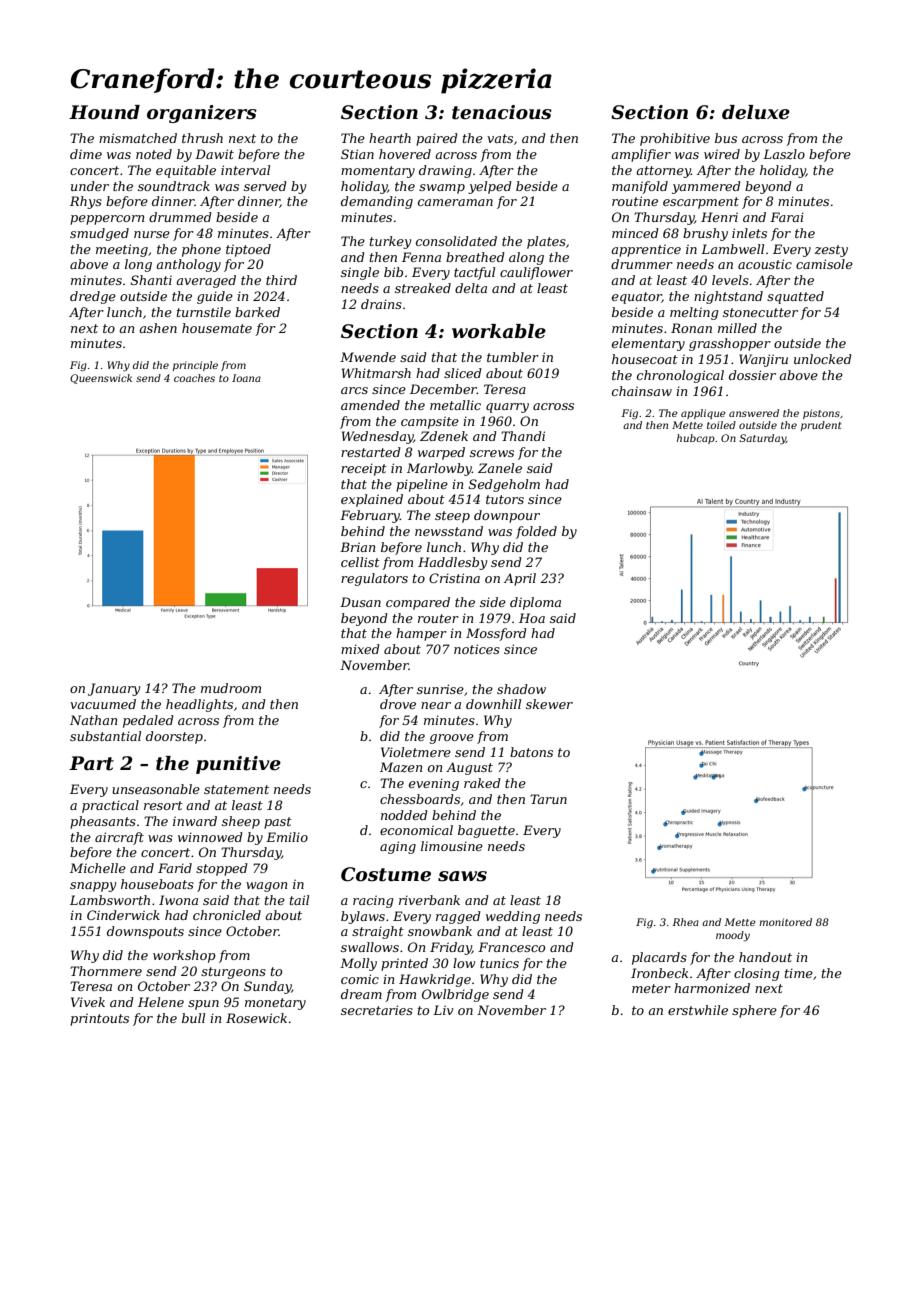  What do you see at coordinates (174, 186) in the screenshot?
I see `soundtrack` at bounding box center [174, 186].
